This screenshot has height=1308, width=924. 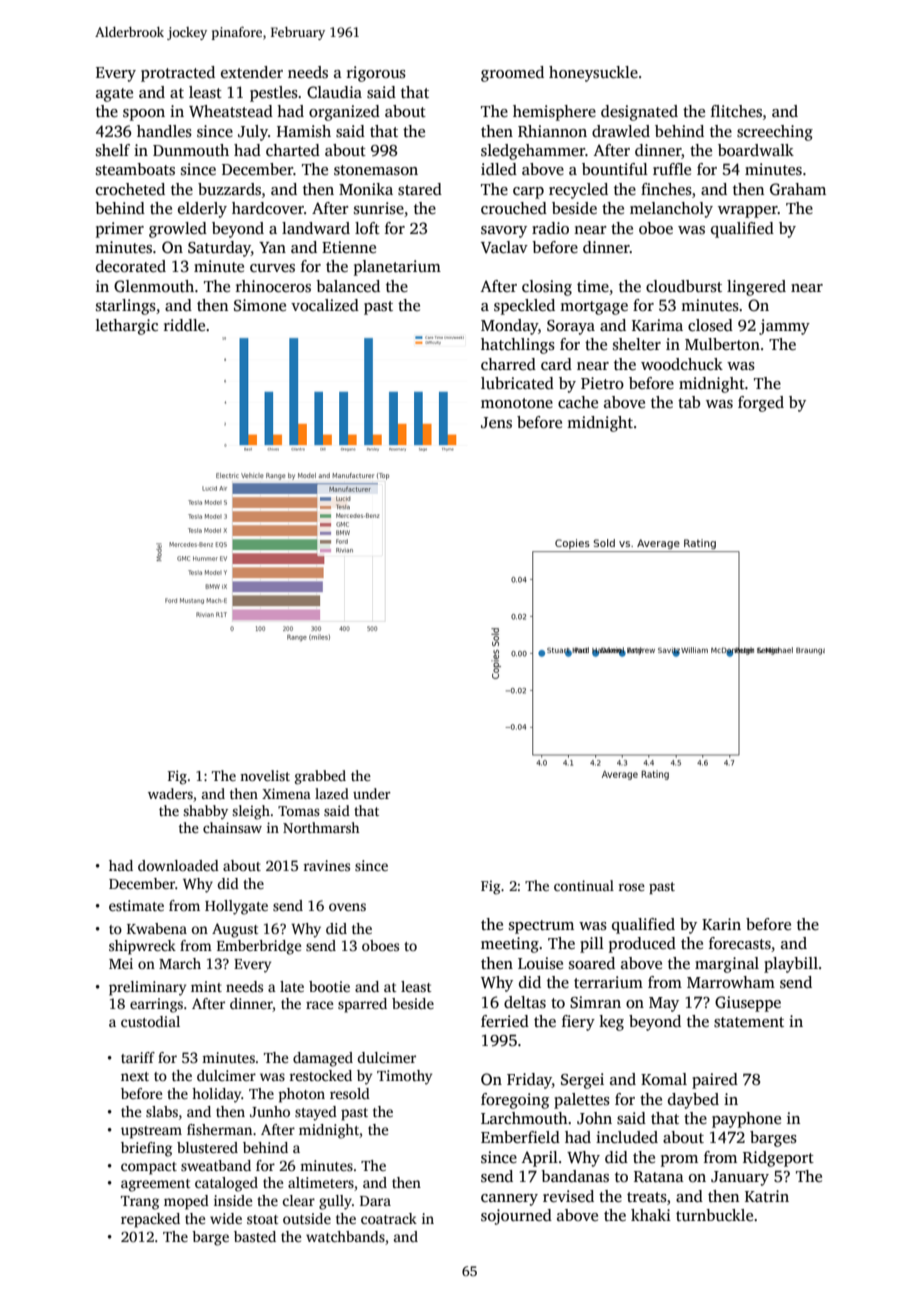 I want to click on steamboats, so click(x=135, y=169).
